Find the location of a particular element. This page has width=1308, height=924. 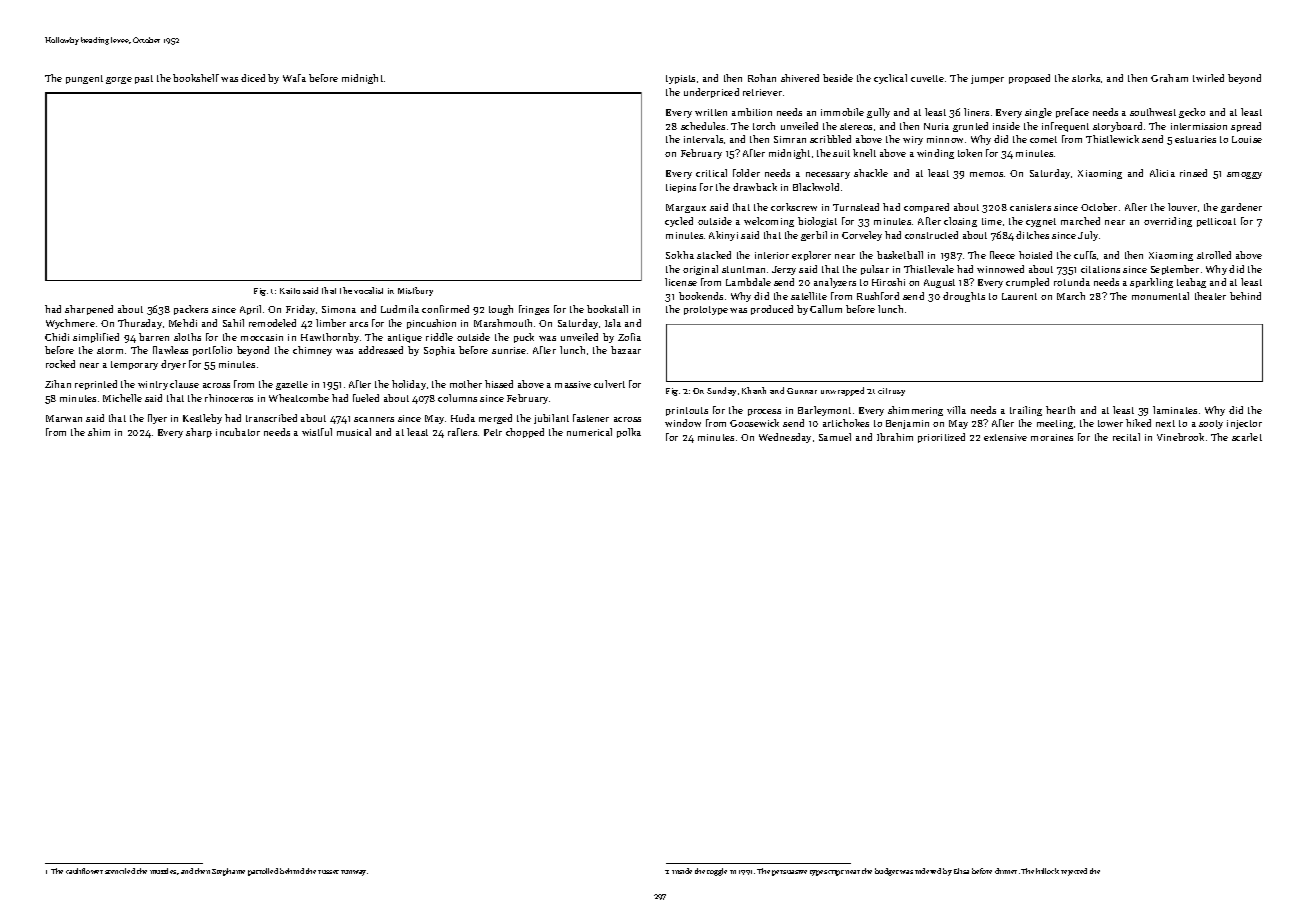

Samuel is located at coordinates (835, 437).
